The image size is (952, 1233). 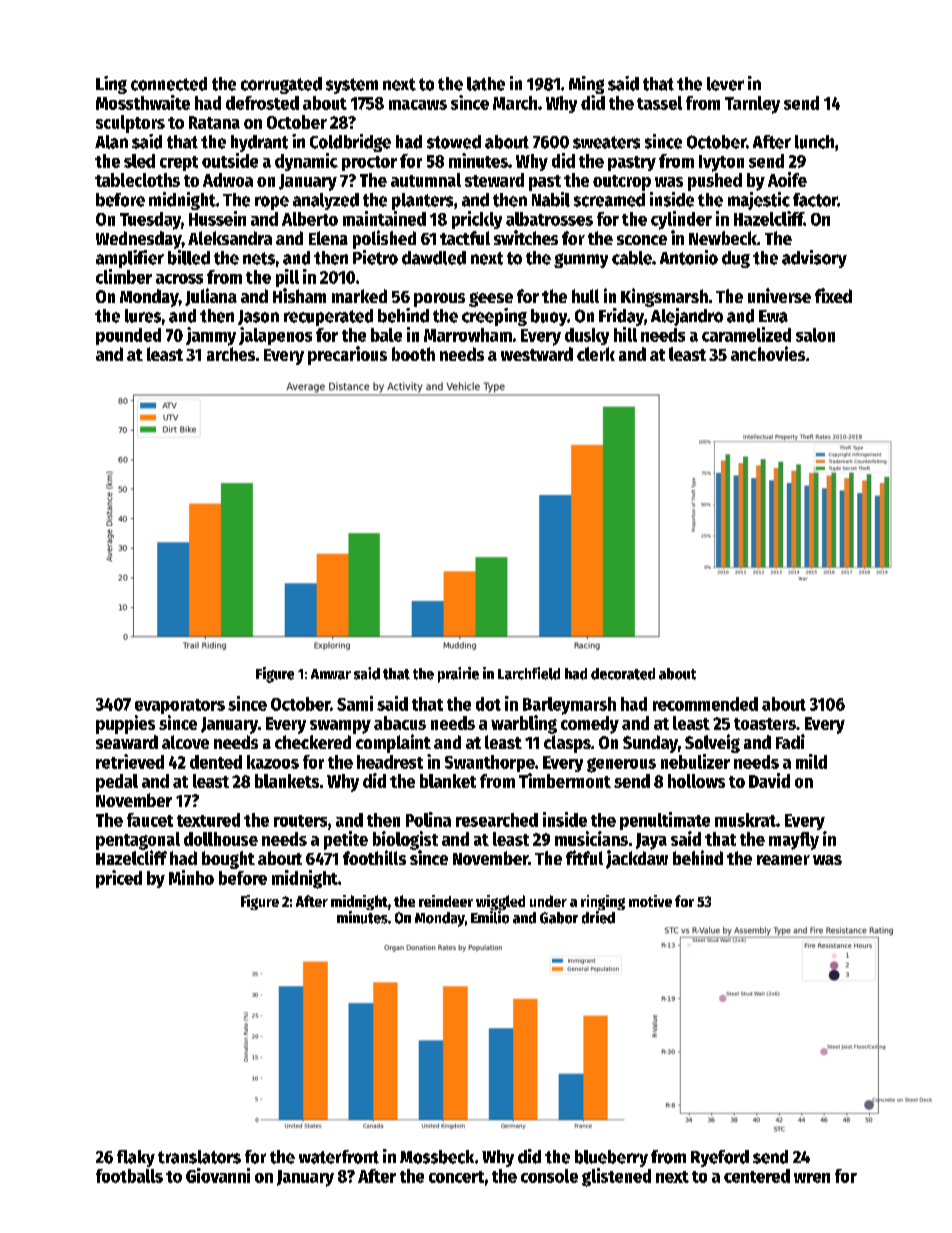 What do you see at coordinates (458, 675) in the document?
I see `prairie` at bounding box center [458, 675].
